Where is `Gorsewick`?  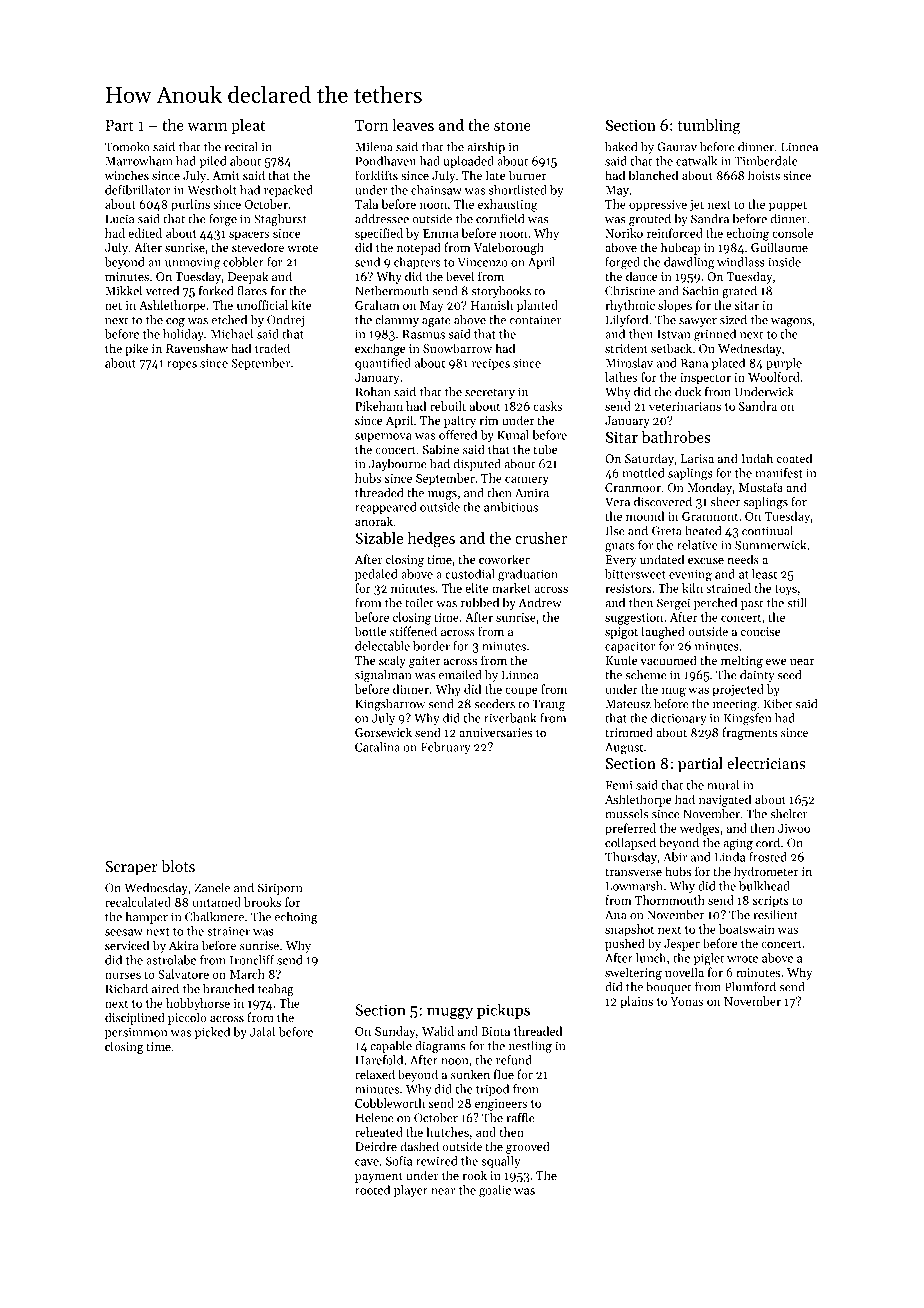
Gorsewick is located at coordinates (383, 732).
